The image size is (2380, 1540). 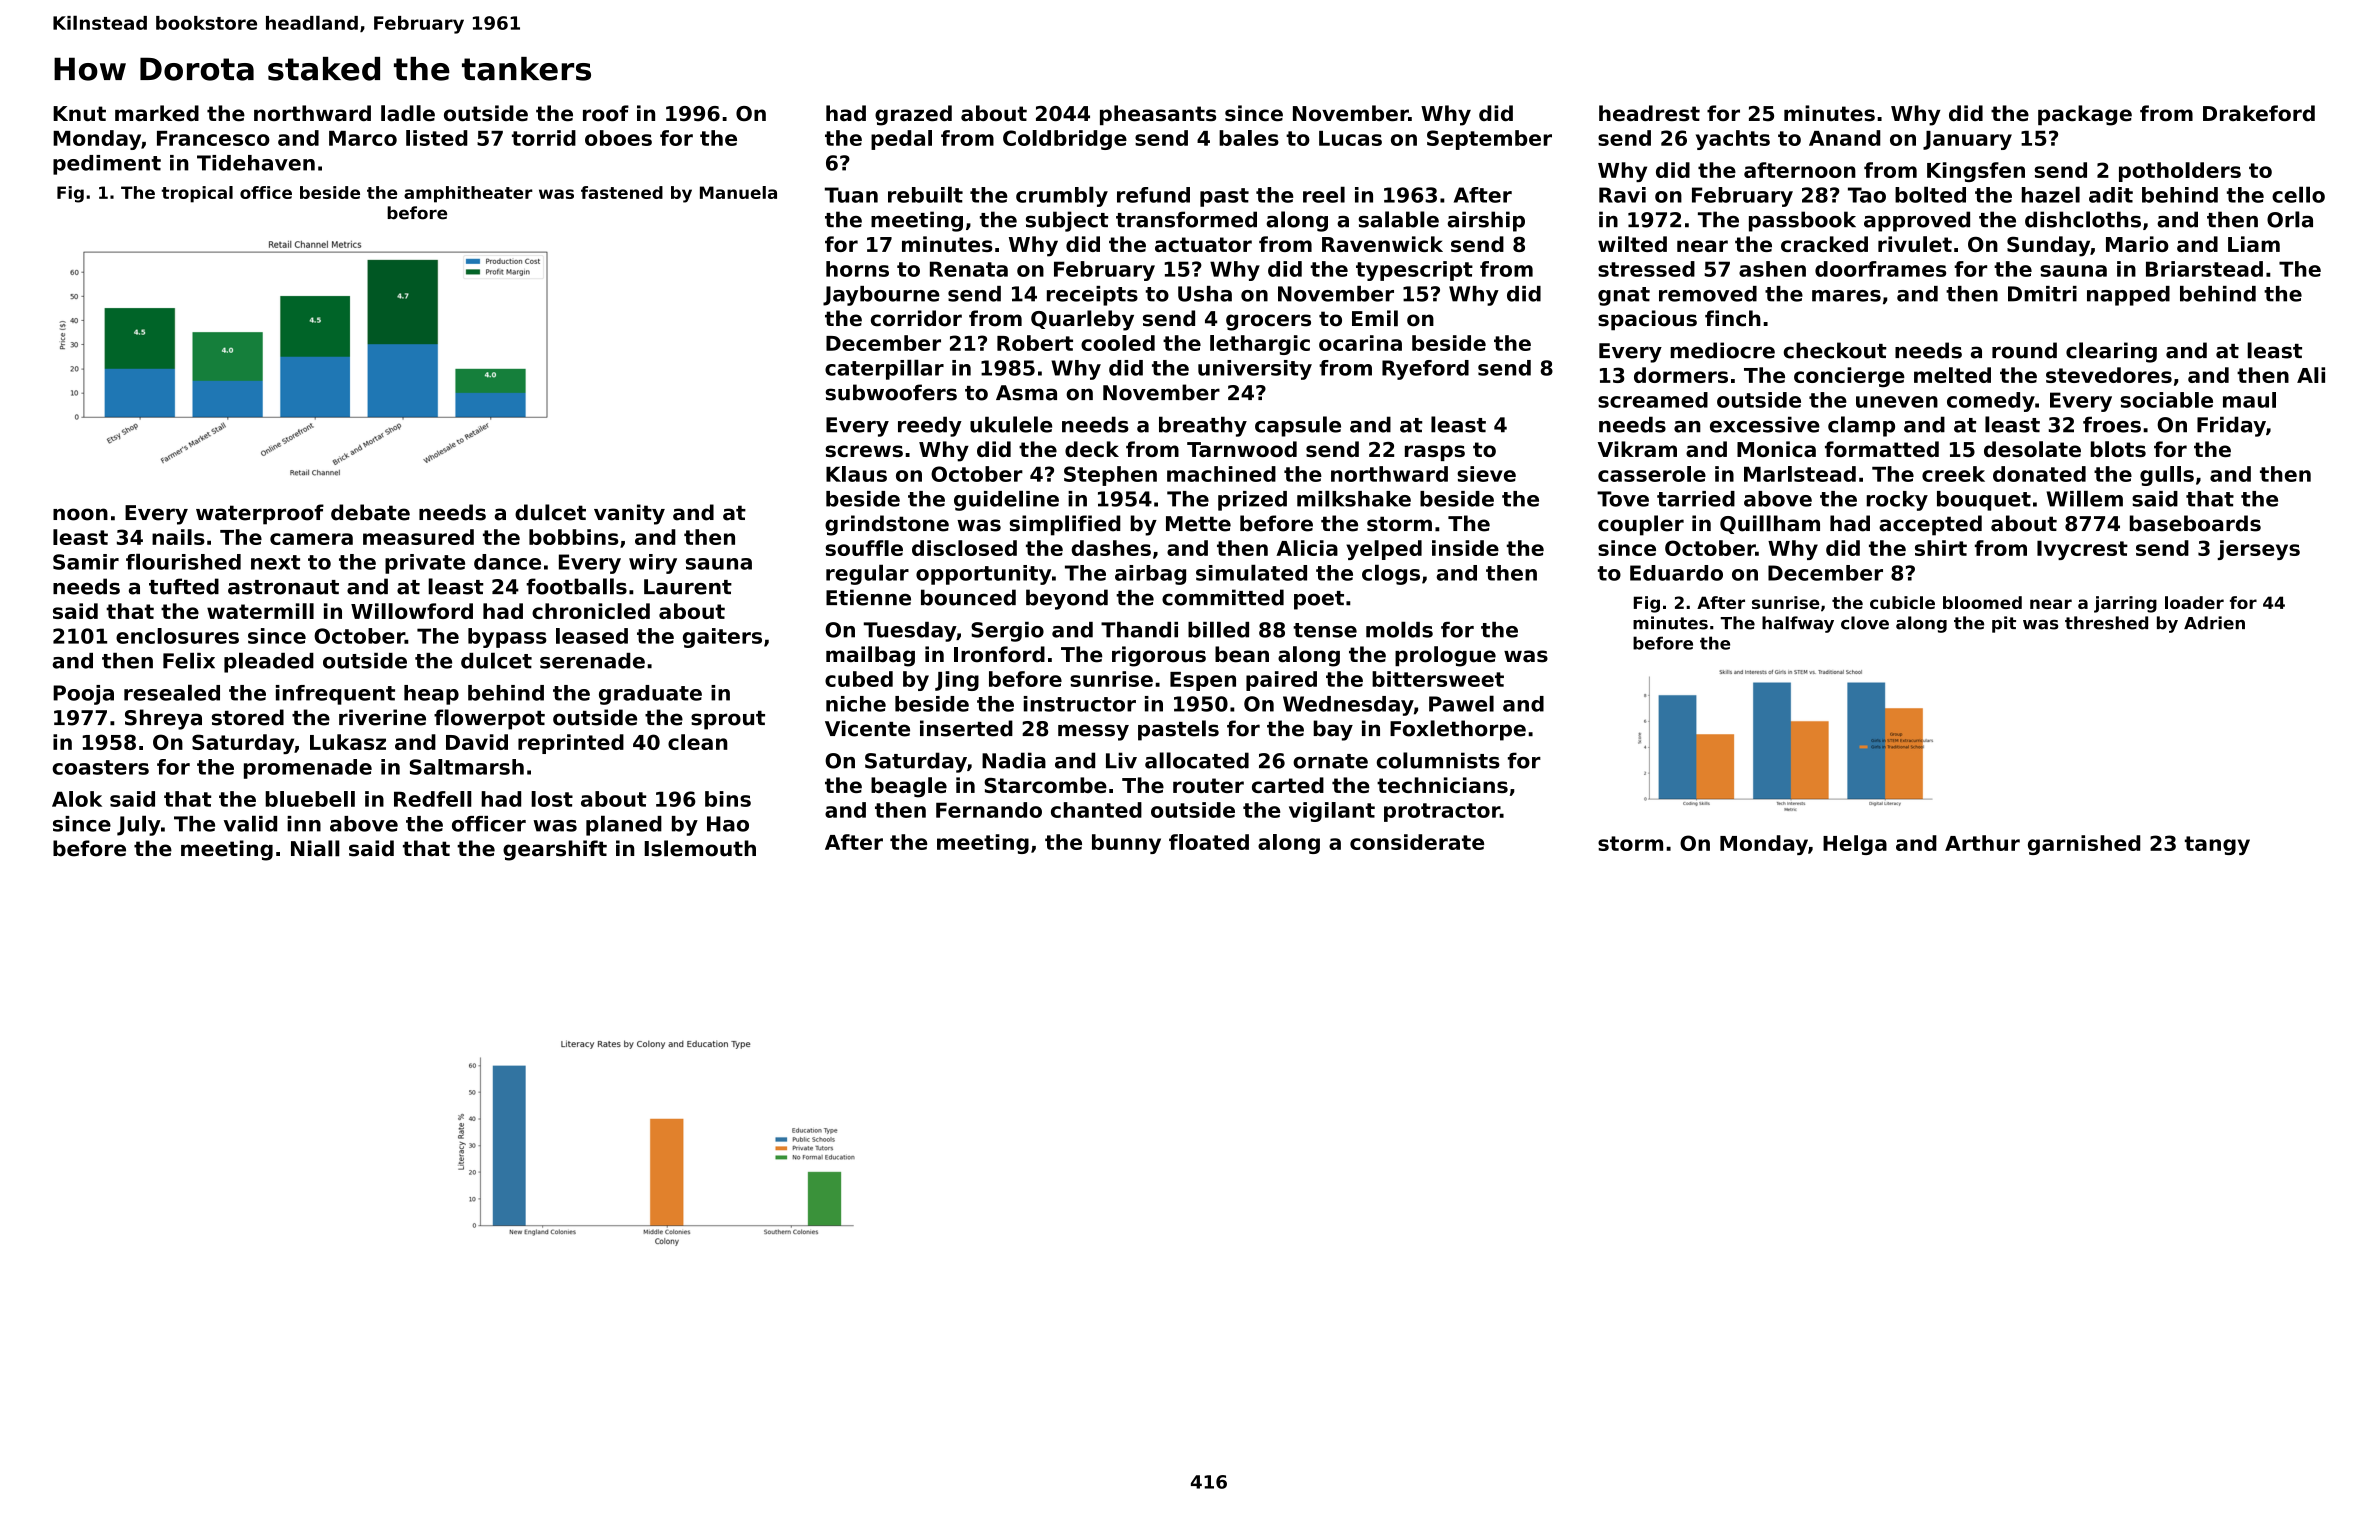 What do you see at coordinates (2024, 350) in the screenshot?
I see `round` at bounding box center [2024, 350].
